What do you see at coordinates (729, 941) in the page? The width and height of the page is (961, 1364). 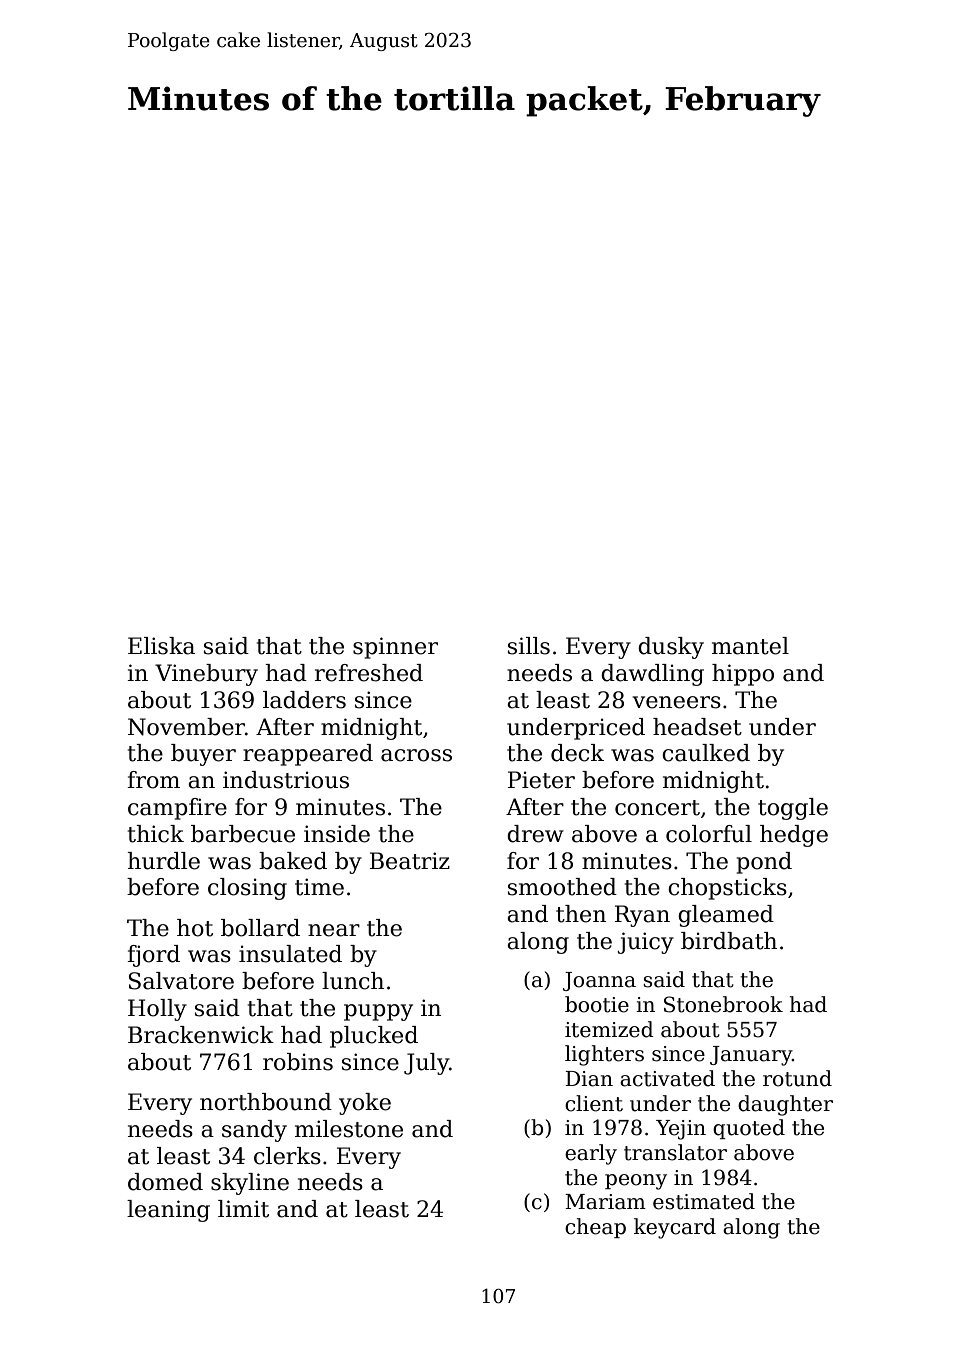 I see `birdbath` at bounding box center [729, 941].
